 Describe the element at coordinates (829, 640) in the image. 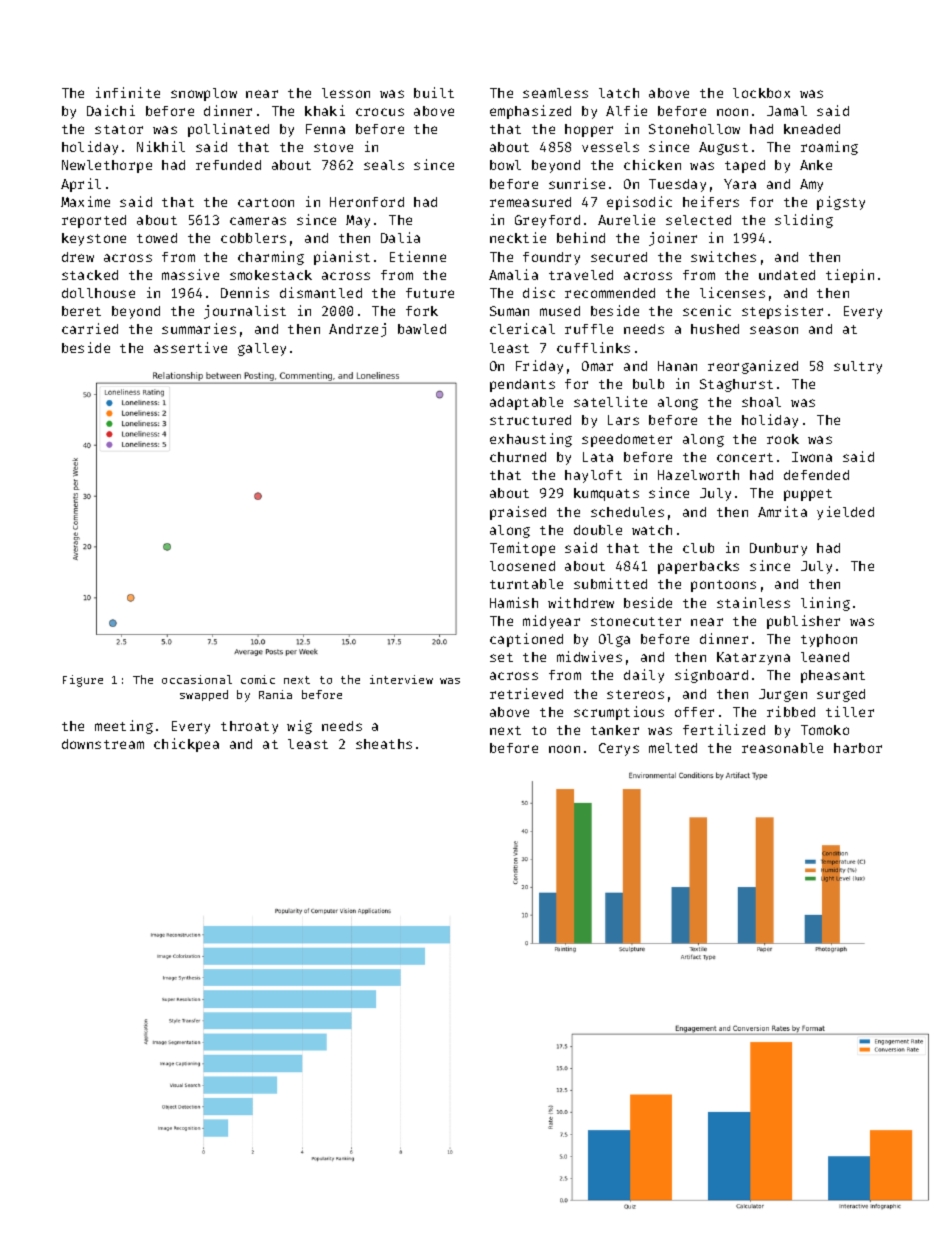

I see `typhoon` at that location.
